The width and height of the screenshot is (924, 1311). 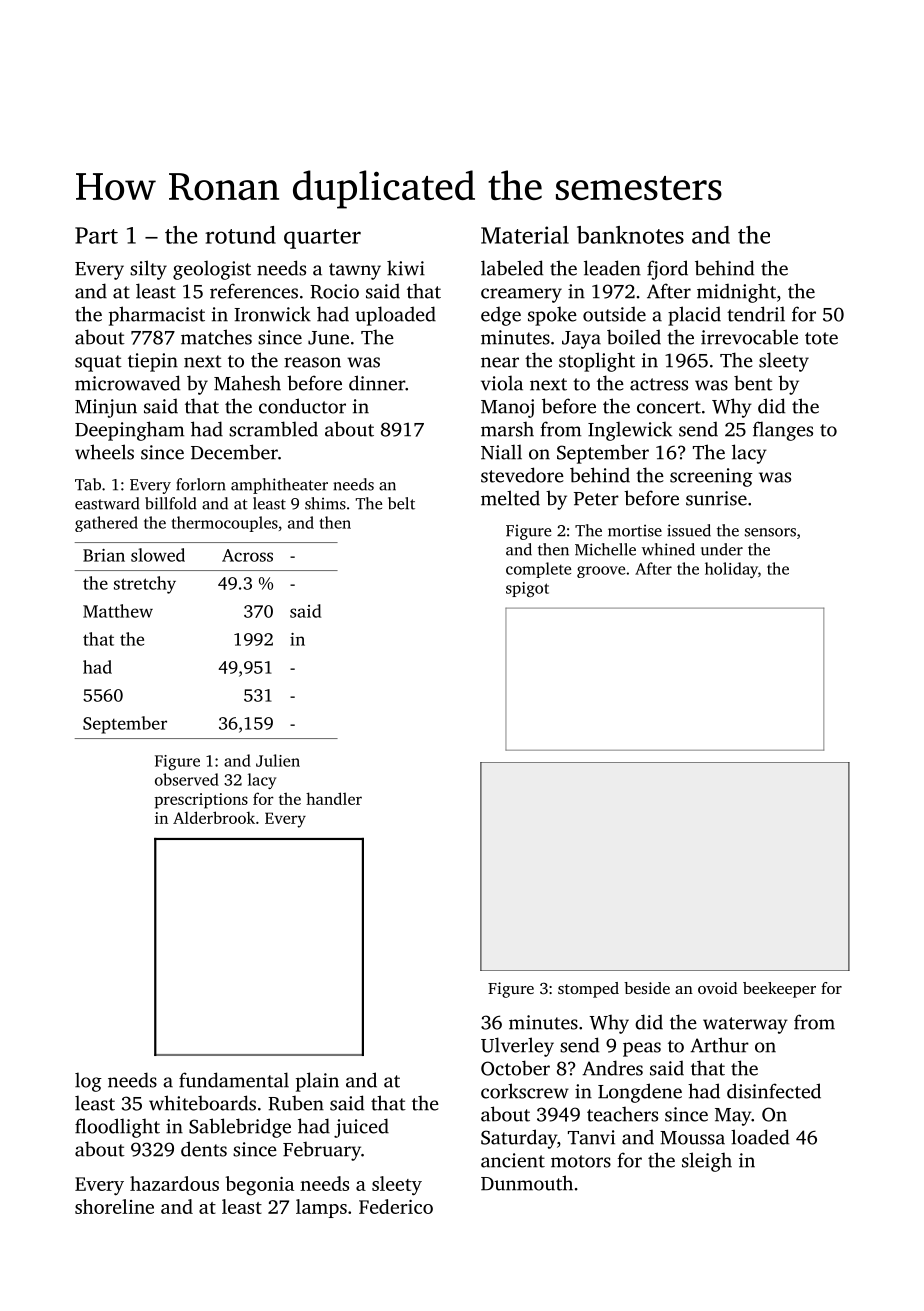 I want to click on Matthew, so click(x=118, y=611).
